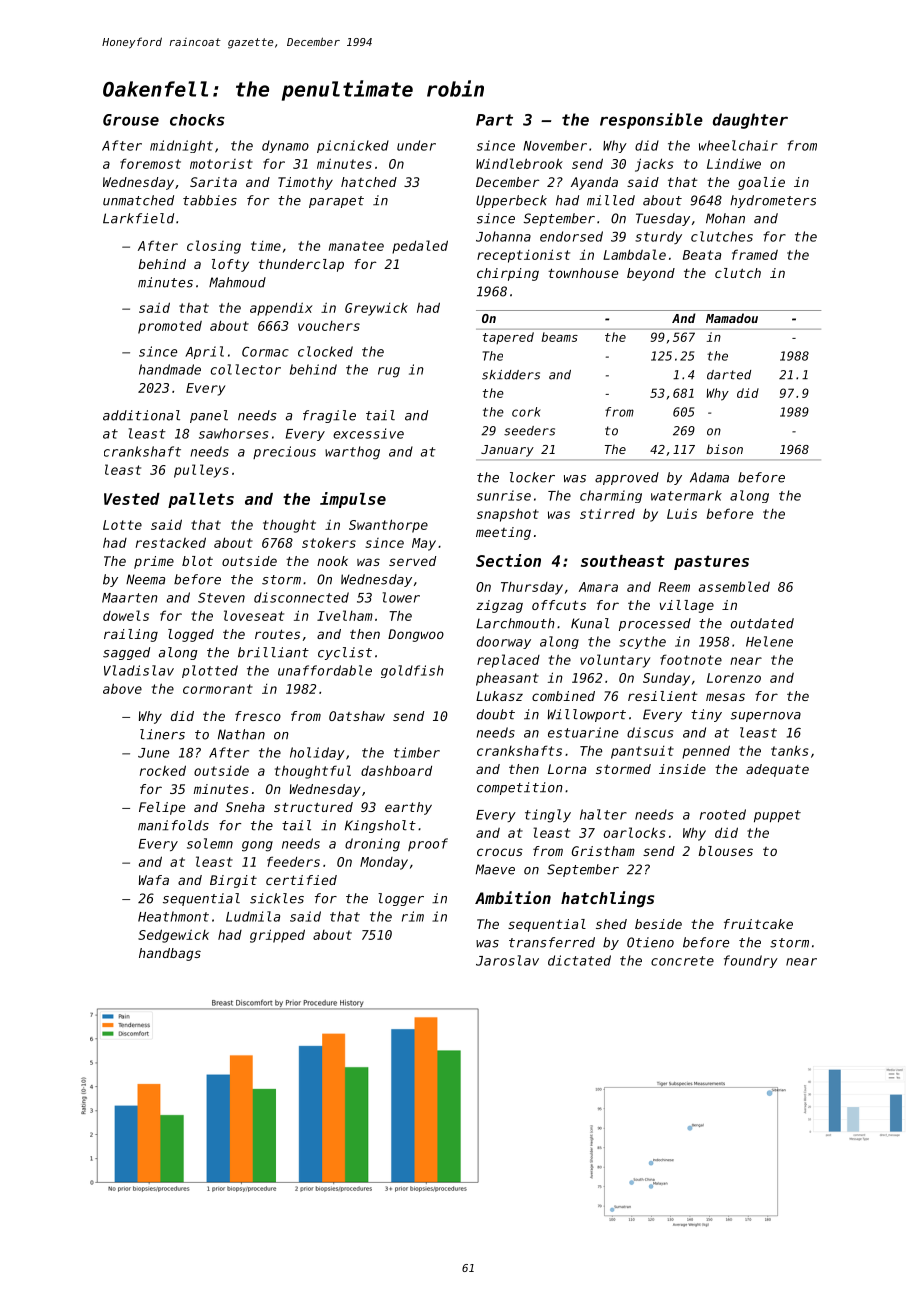 This document has width=924, height=1308. Describe the element at coordinates (284, 452) in the document. I see `precious` at that location.
